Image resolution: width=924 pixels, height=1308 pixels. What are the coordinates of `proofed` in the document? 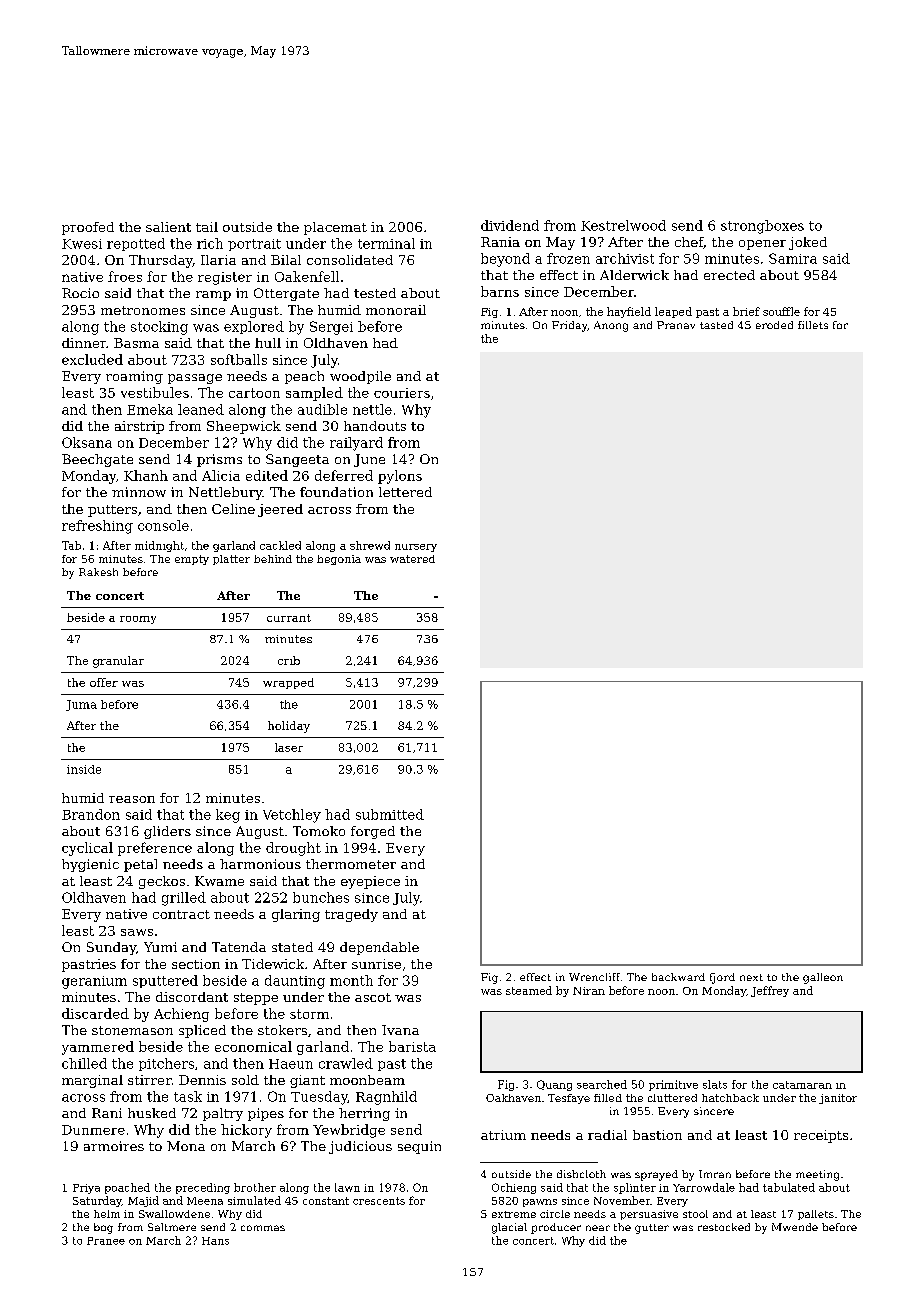 It's located at (88, 228).
